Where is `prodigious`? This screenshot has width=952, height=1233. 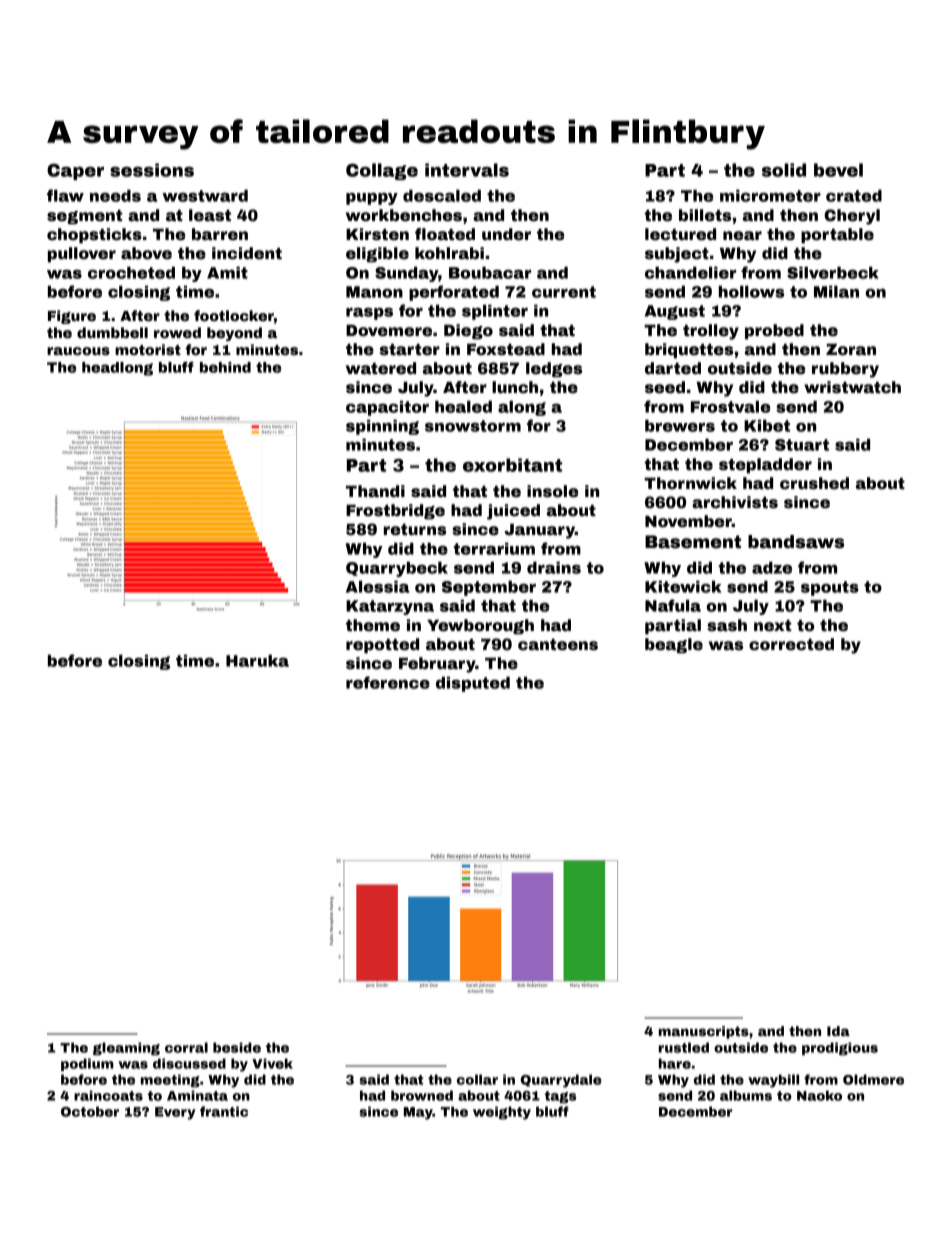
prodigious is located at coordinates (840, 1048).
